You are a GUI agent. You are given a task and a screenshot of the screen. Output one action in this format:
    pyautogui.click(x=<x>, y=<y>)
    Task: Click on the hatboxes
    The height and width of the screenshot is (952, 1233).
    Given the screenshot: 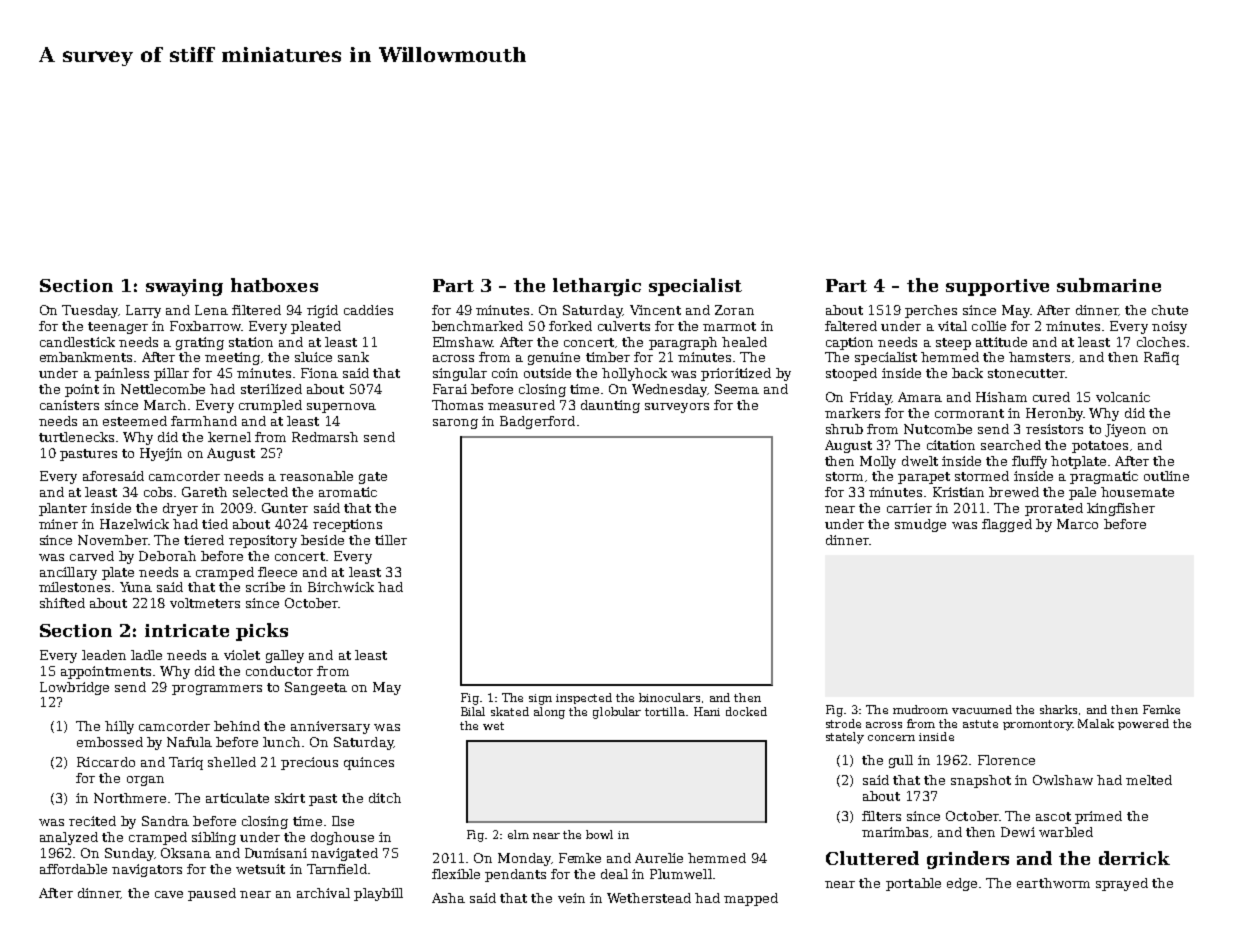 What is the action you would take?
    pyautogui.click(x=274, y=285)
